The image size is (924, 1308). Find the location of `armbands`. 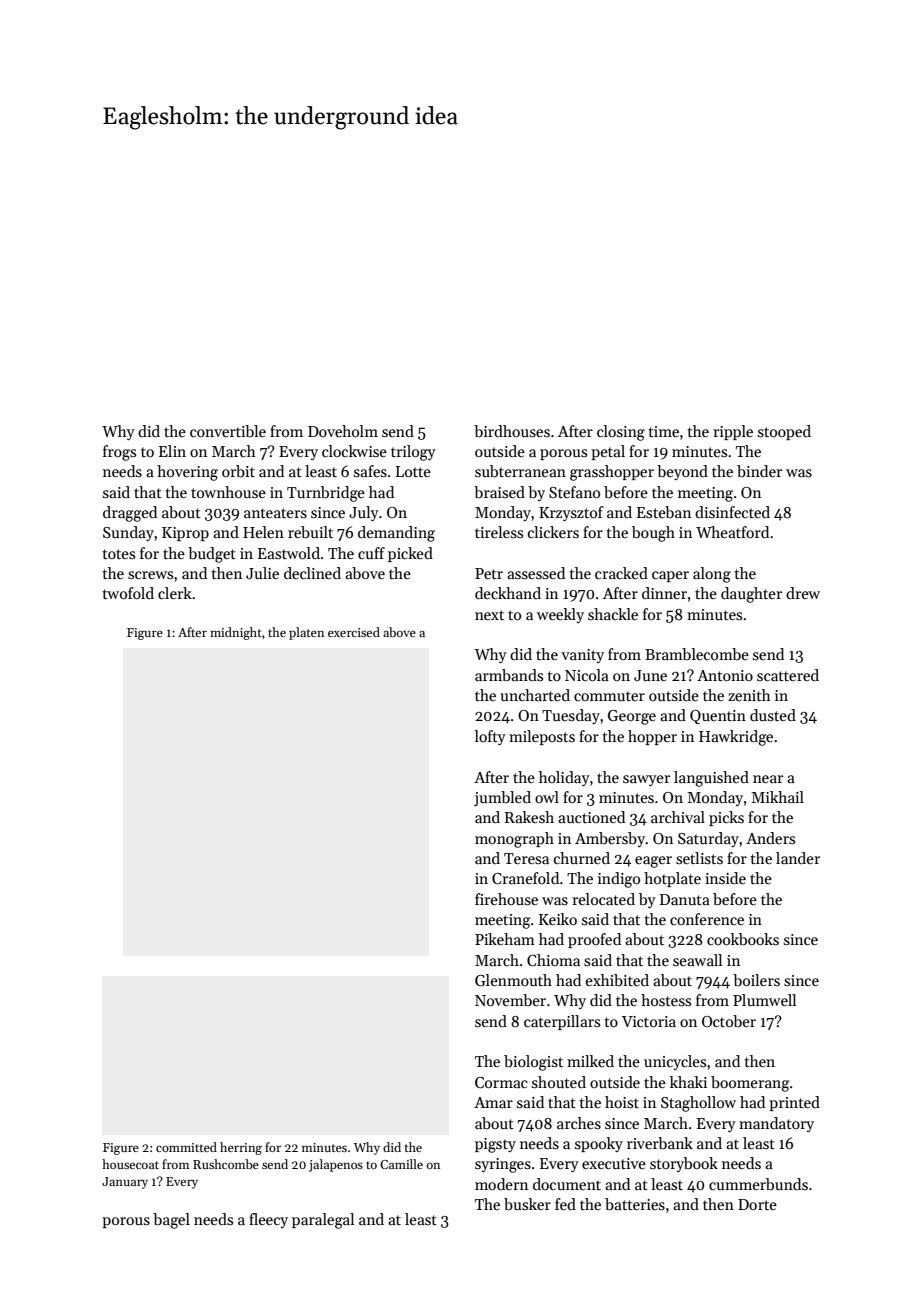

armbands is located at coordinates (509, 675).
